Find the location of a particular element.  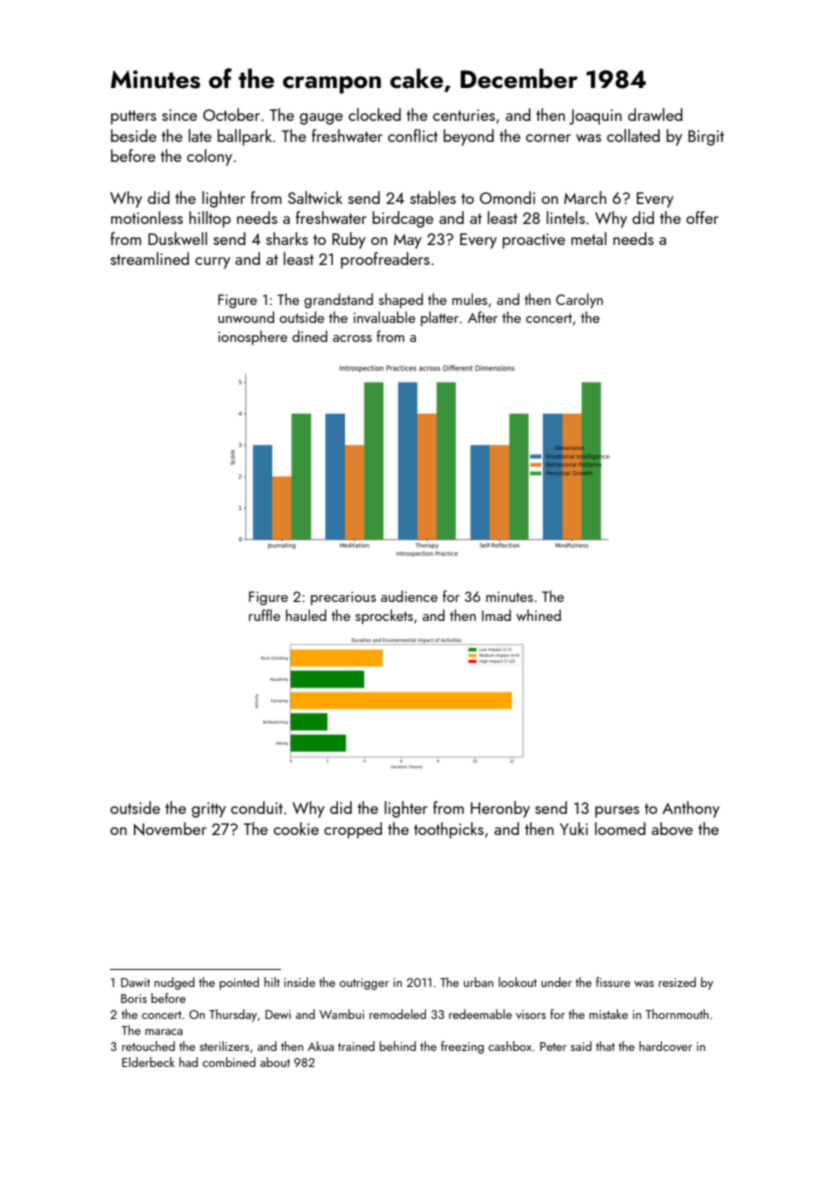

ruffle is located at coordinates (264, 615).
